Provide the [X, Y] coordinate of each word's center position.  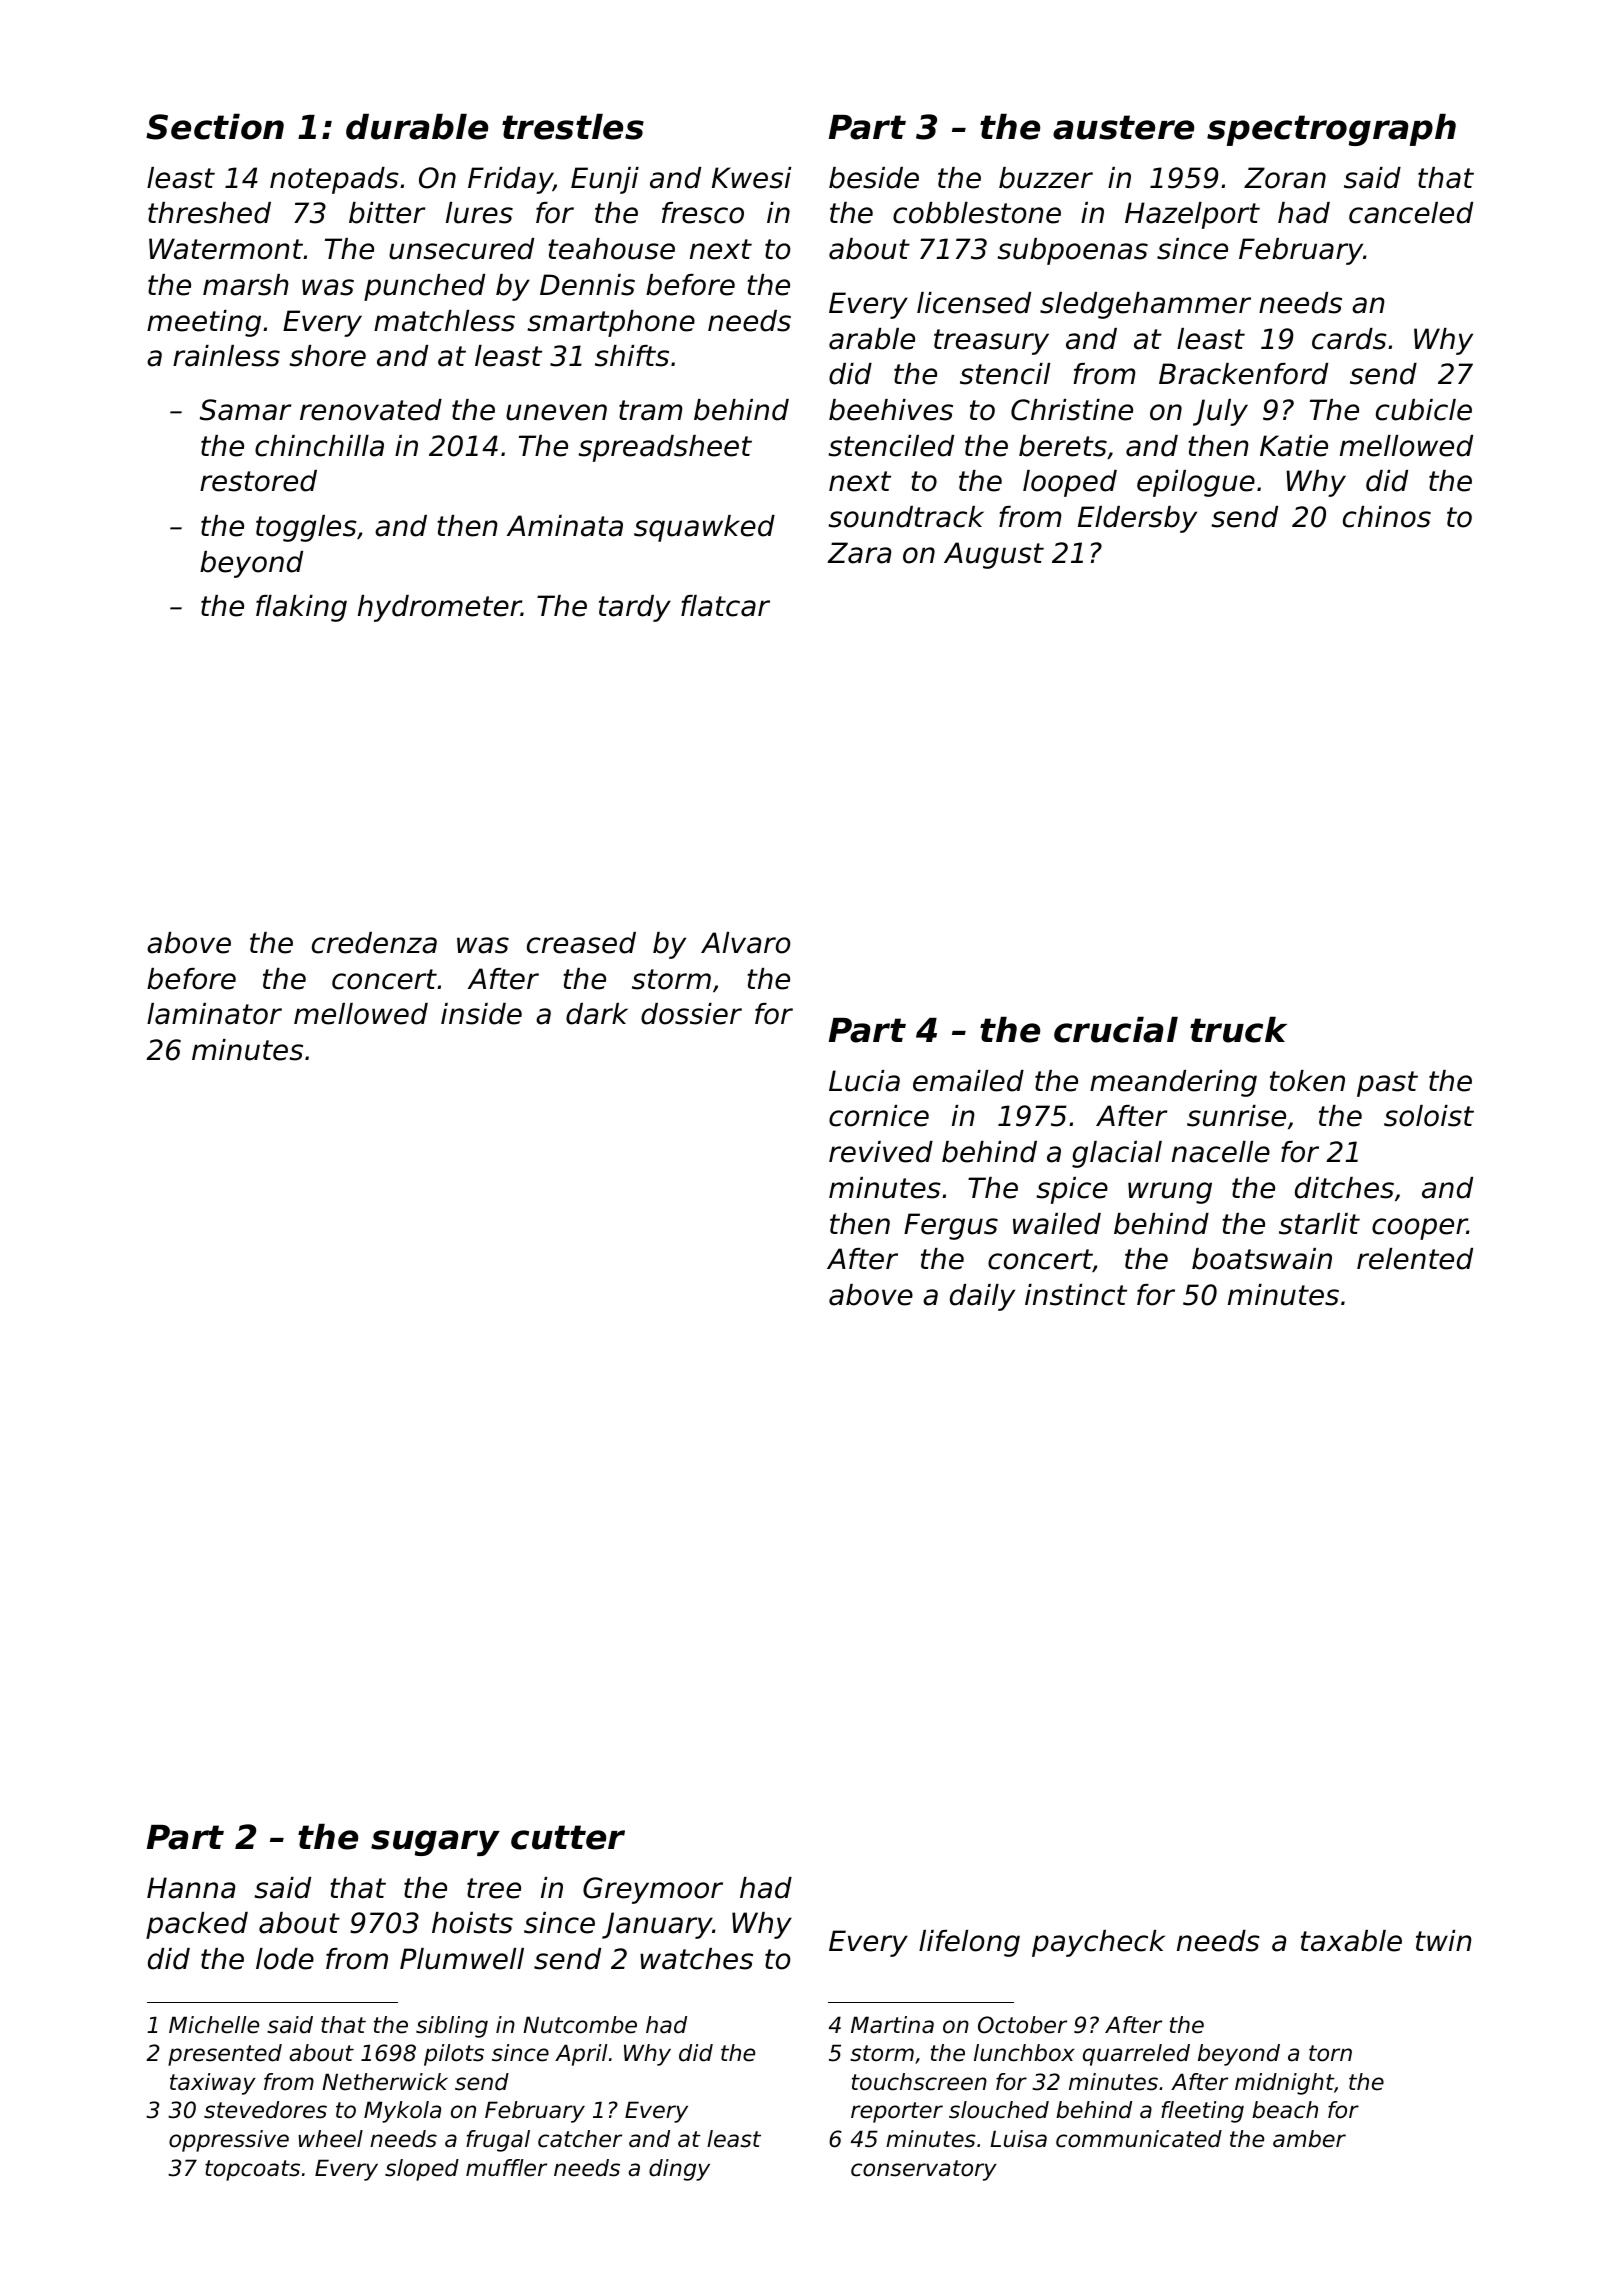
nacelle [1221, 1152]
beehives [891, 410]
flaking [301, 608]
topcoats [252, 2170]
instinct [1076, 1295]
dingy [679, 2170]
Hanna [191, 1888]
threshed [209, 213]
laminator [214, 1014]
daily [982, 1297]
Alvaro [746, 943]
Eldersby [1137, 519]
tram [650, 410]
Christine [1072, 410]
